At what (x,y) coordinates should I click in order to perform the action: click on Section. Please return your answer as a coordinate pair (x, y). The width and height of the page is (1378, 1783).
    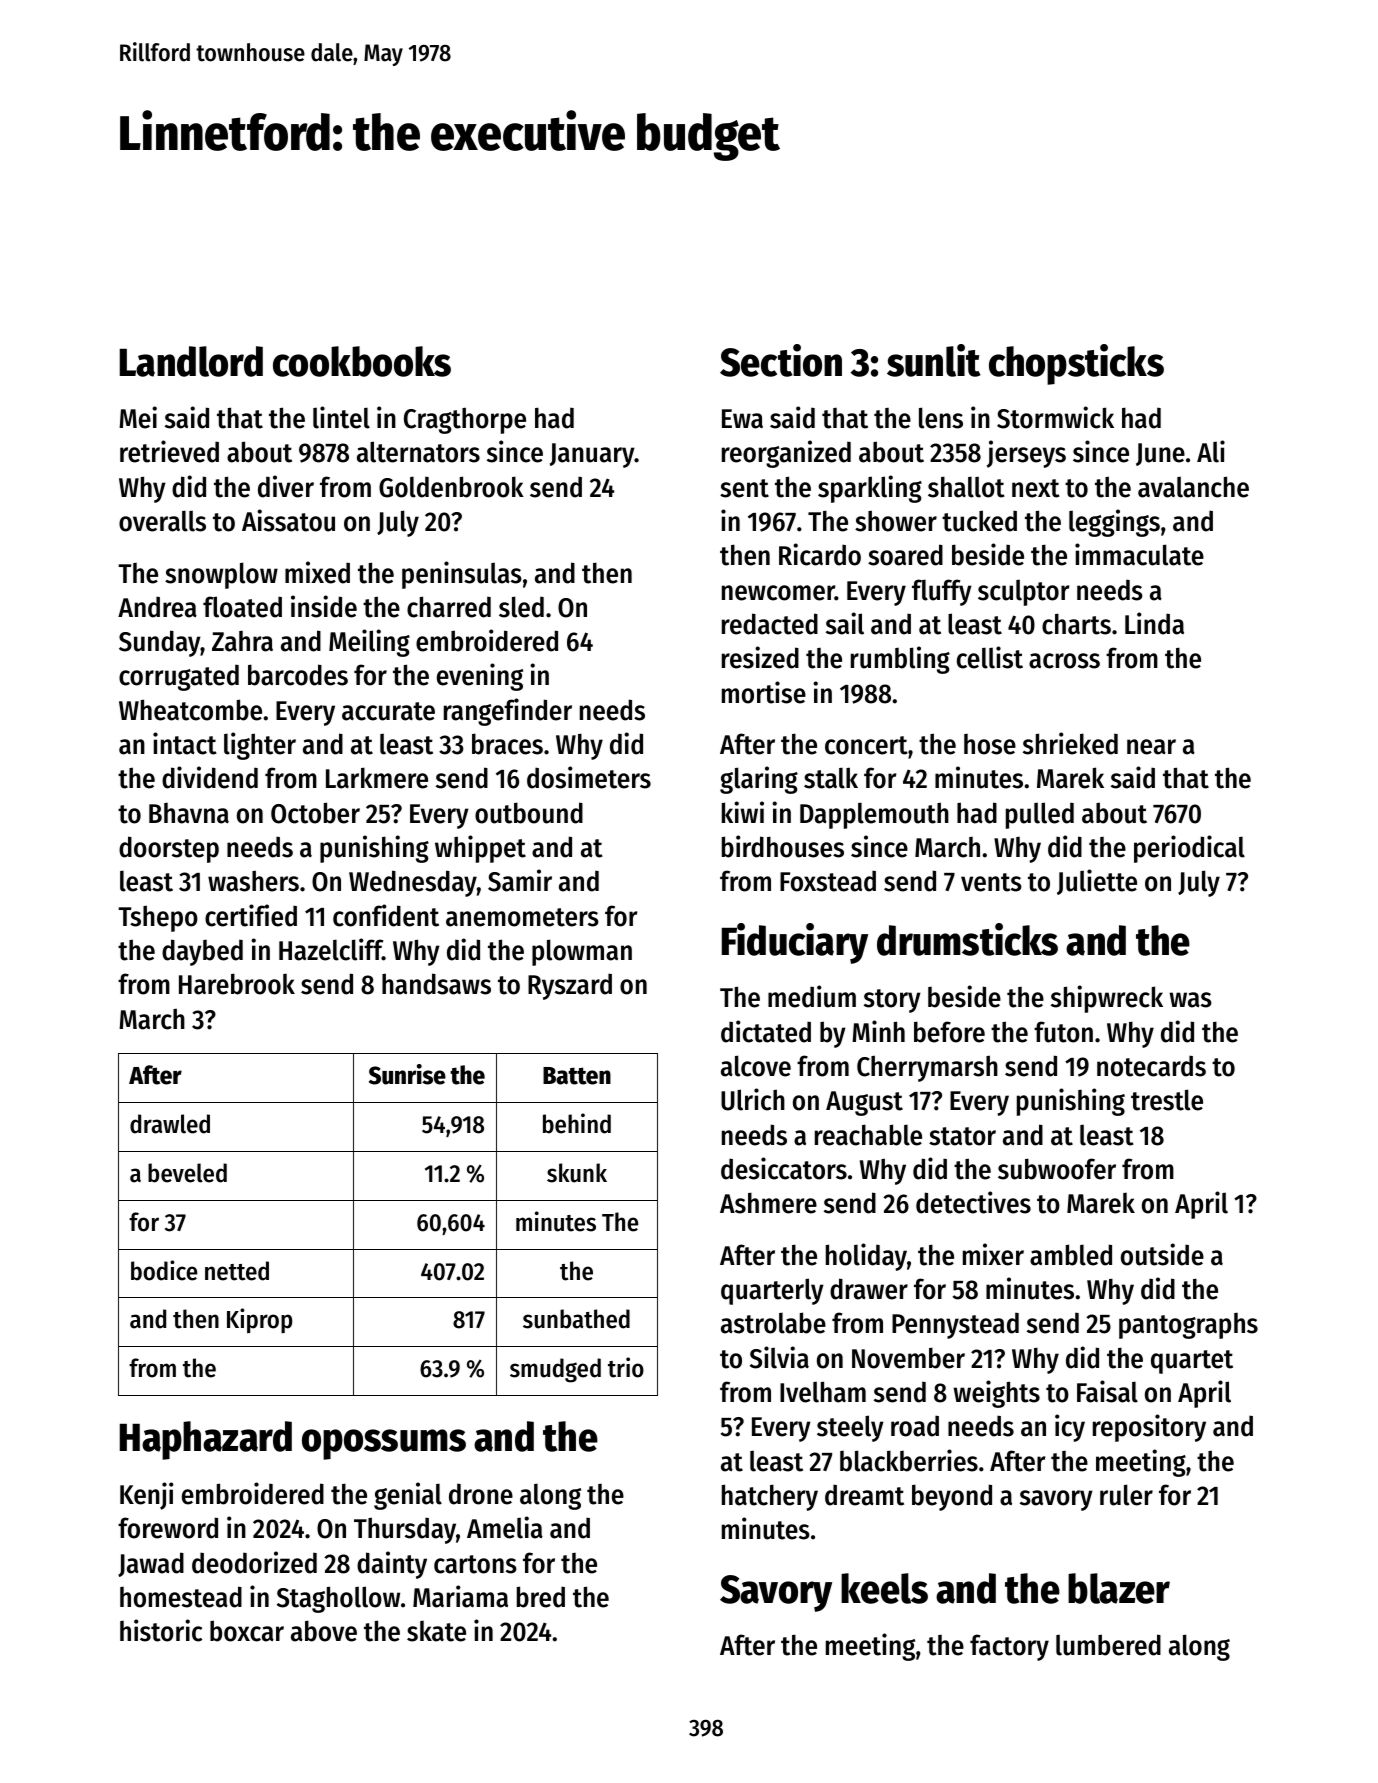
    Looking at the image, I should click on (781, 360).
